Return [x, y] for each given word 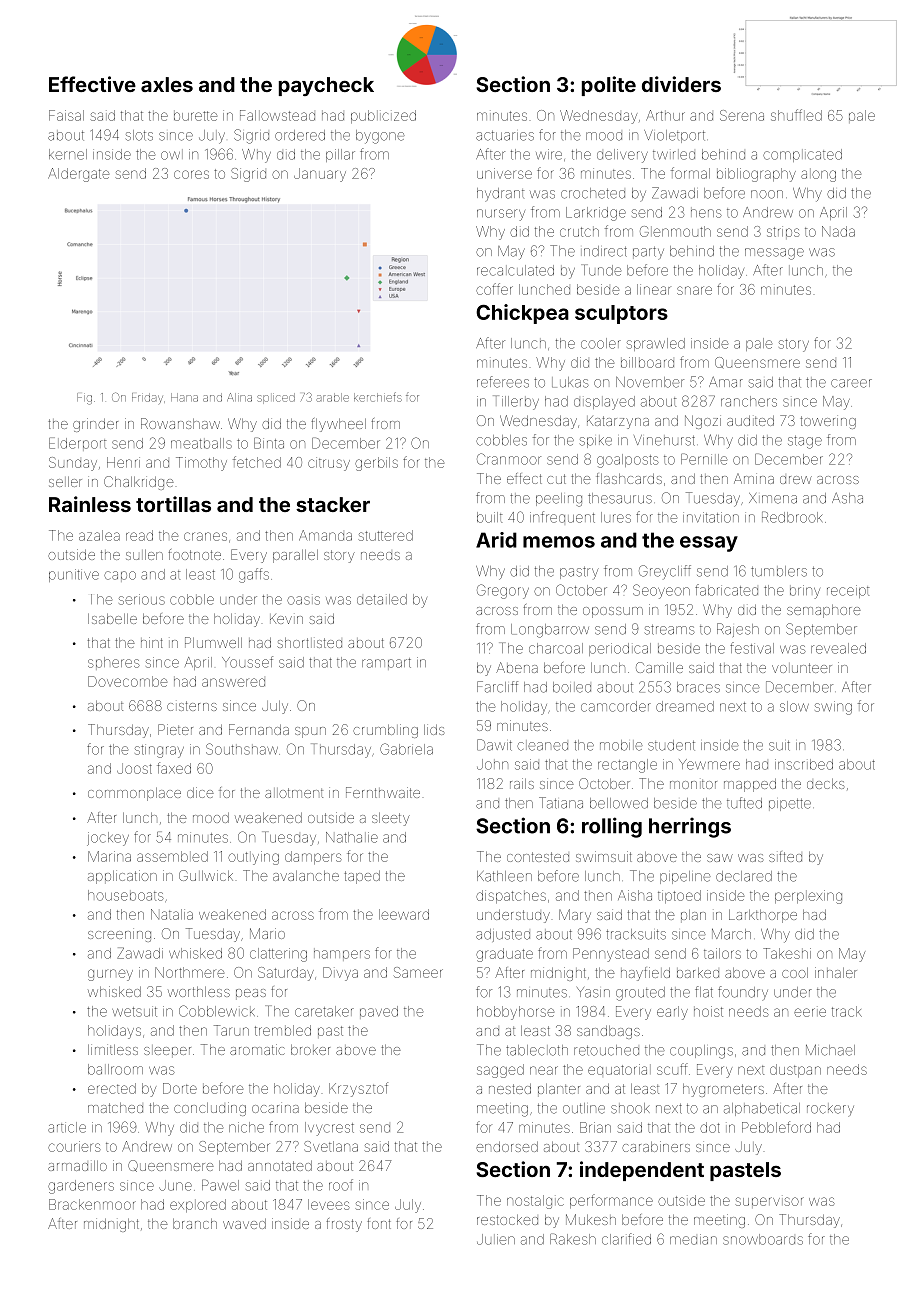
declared [744, 876]
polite [609, 86]
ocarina [275, 1107]
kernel [68, 154]
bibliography [756, 175]
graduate [504, 955]
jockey [108, 839]
